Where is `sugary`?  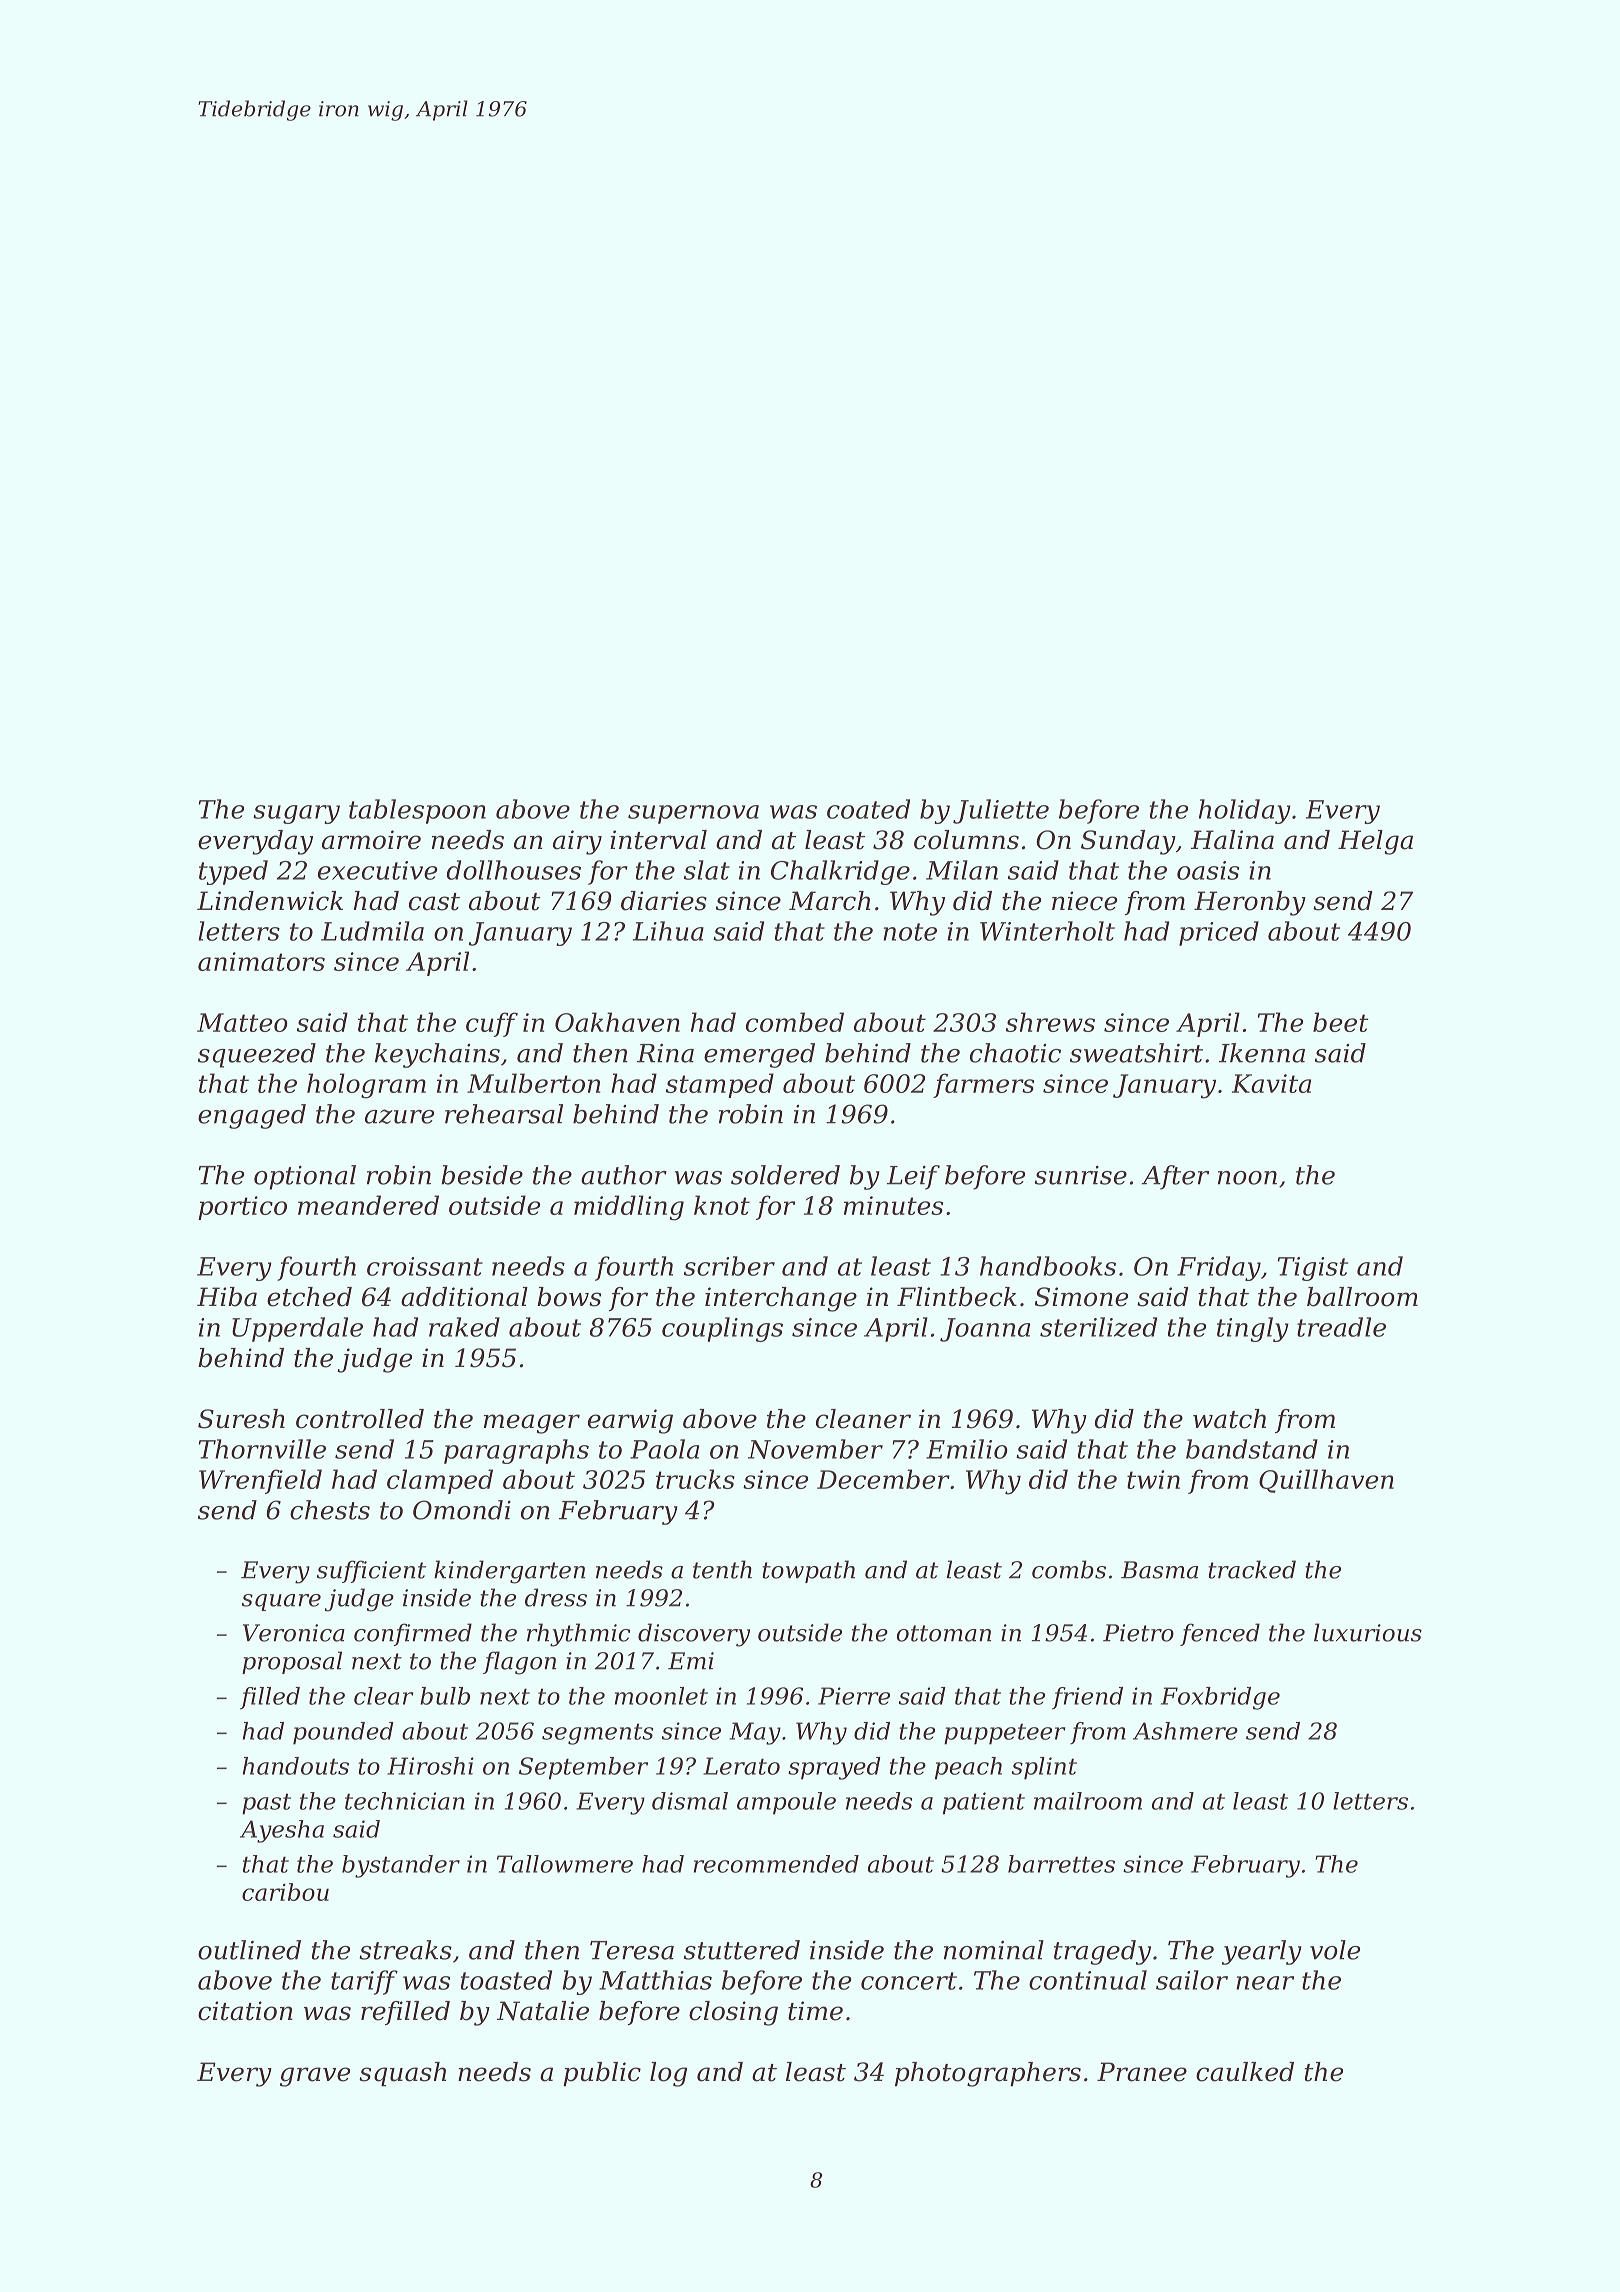
sugary is located at coordinates (296, 814).
